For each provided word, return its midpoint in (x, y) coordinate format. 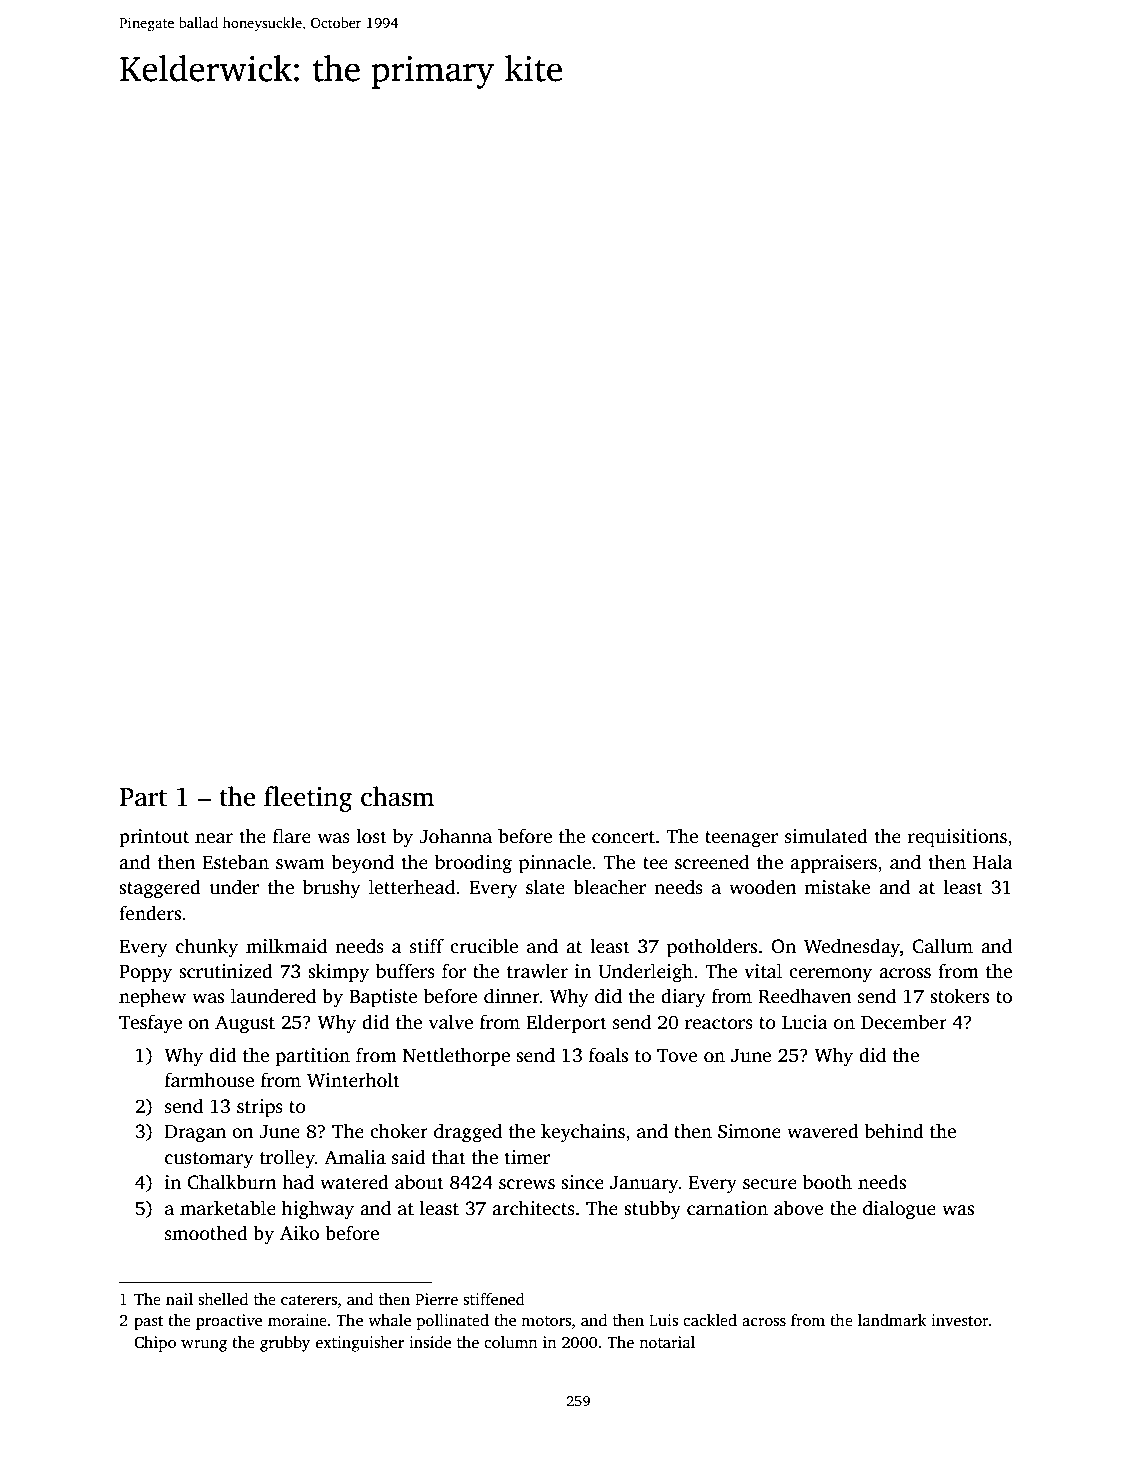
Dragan (195, 1134)
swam (300, 864)
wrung (204, 1346)
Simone (749, 1131)
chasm (397, 796)
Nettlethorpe (456, 1057)
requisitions (957, 838)
